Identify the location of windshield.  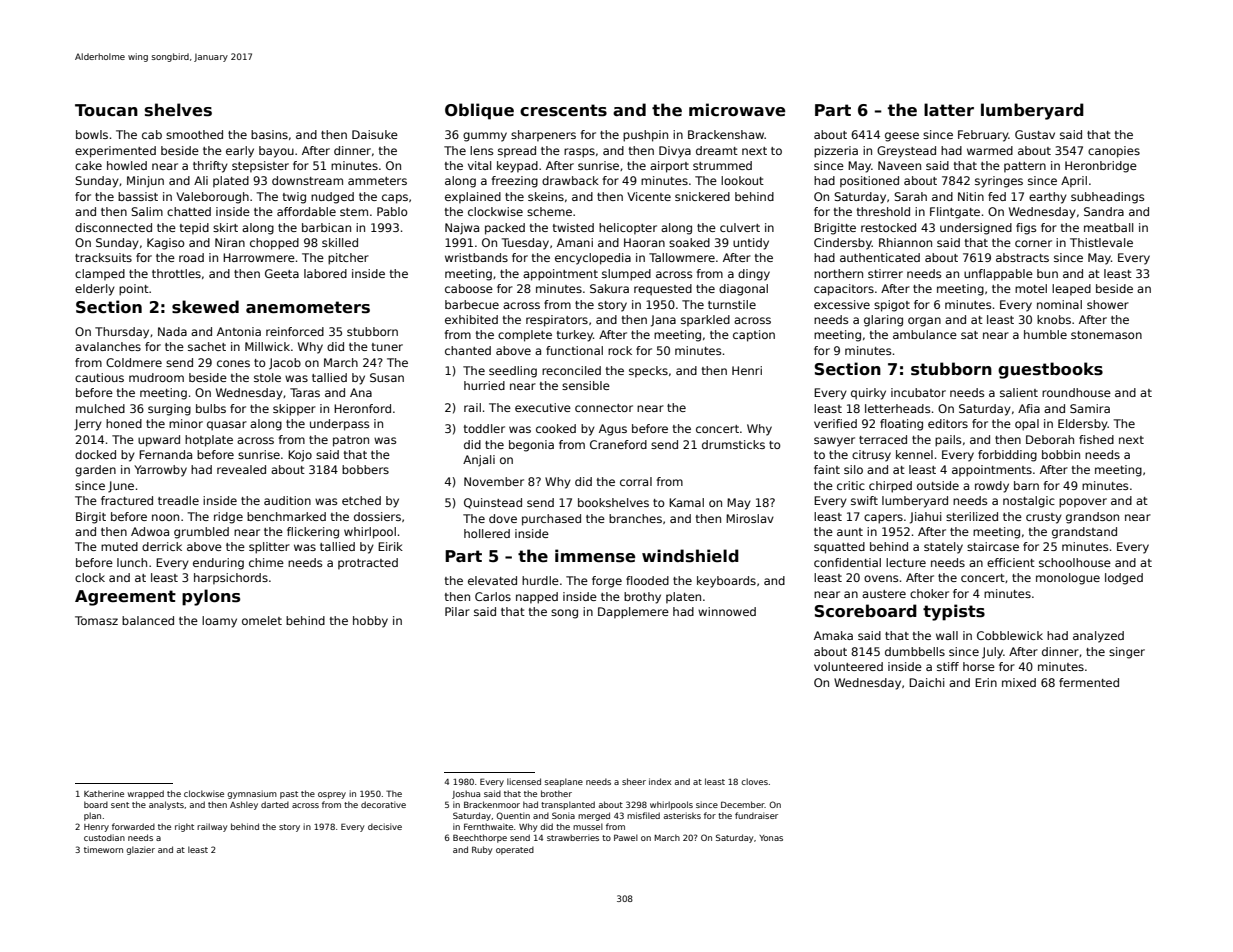
(690, 556).
